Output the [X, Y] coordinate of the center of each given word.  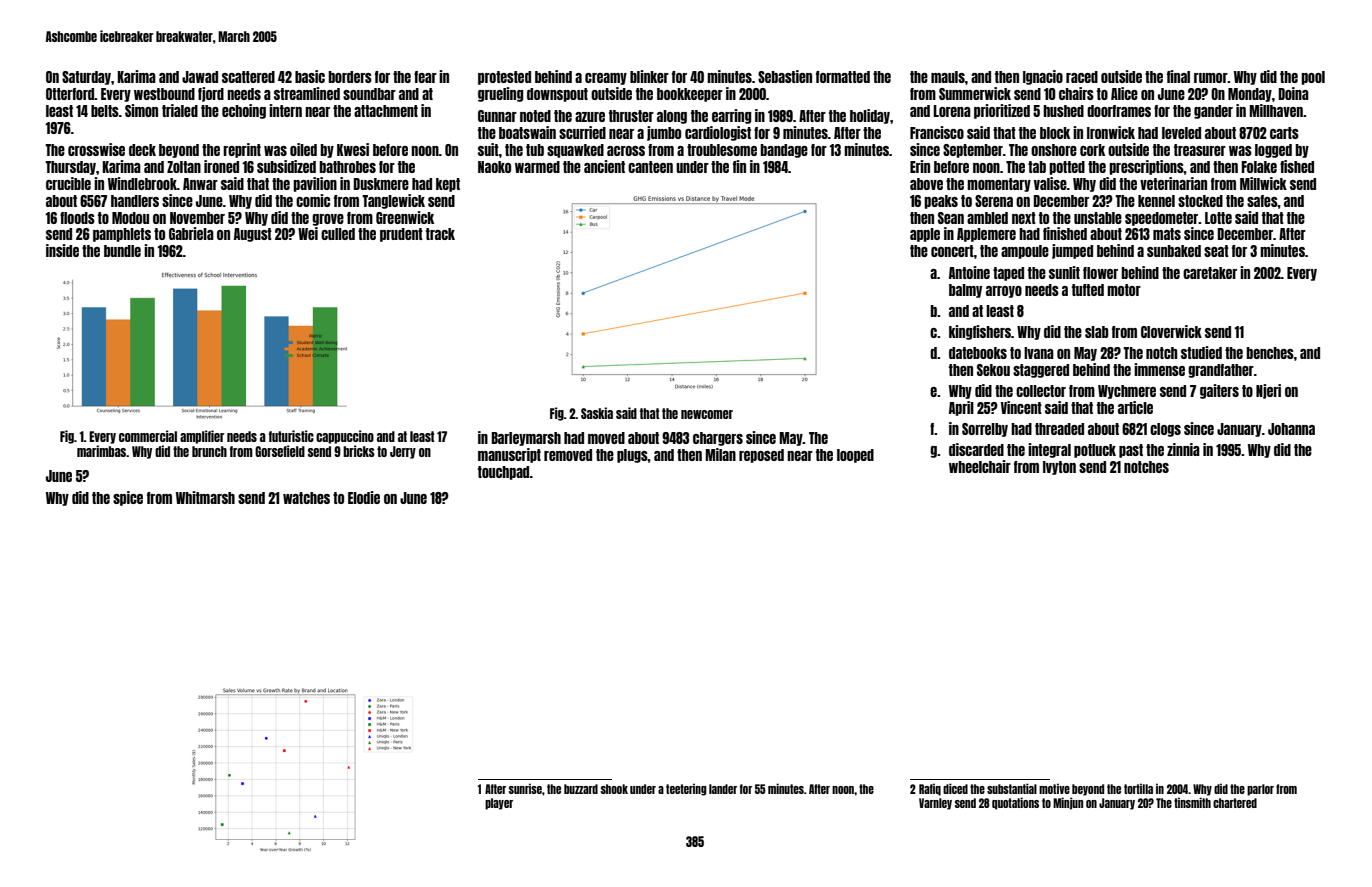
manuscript [509, 455]
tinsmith [1192, 802]
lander [723, 789]
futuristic [291, 436]
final [1178, 76]
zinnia [1183, 449]
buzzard [581, 789]
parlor [1260, 790]
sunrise [525, 788]
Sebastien [785, 76]
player [499, 804]
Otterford [70, 94]
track [440, 234]
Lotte [1218, 218]
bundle [122, 251]
